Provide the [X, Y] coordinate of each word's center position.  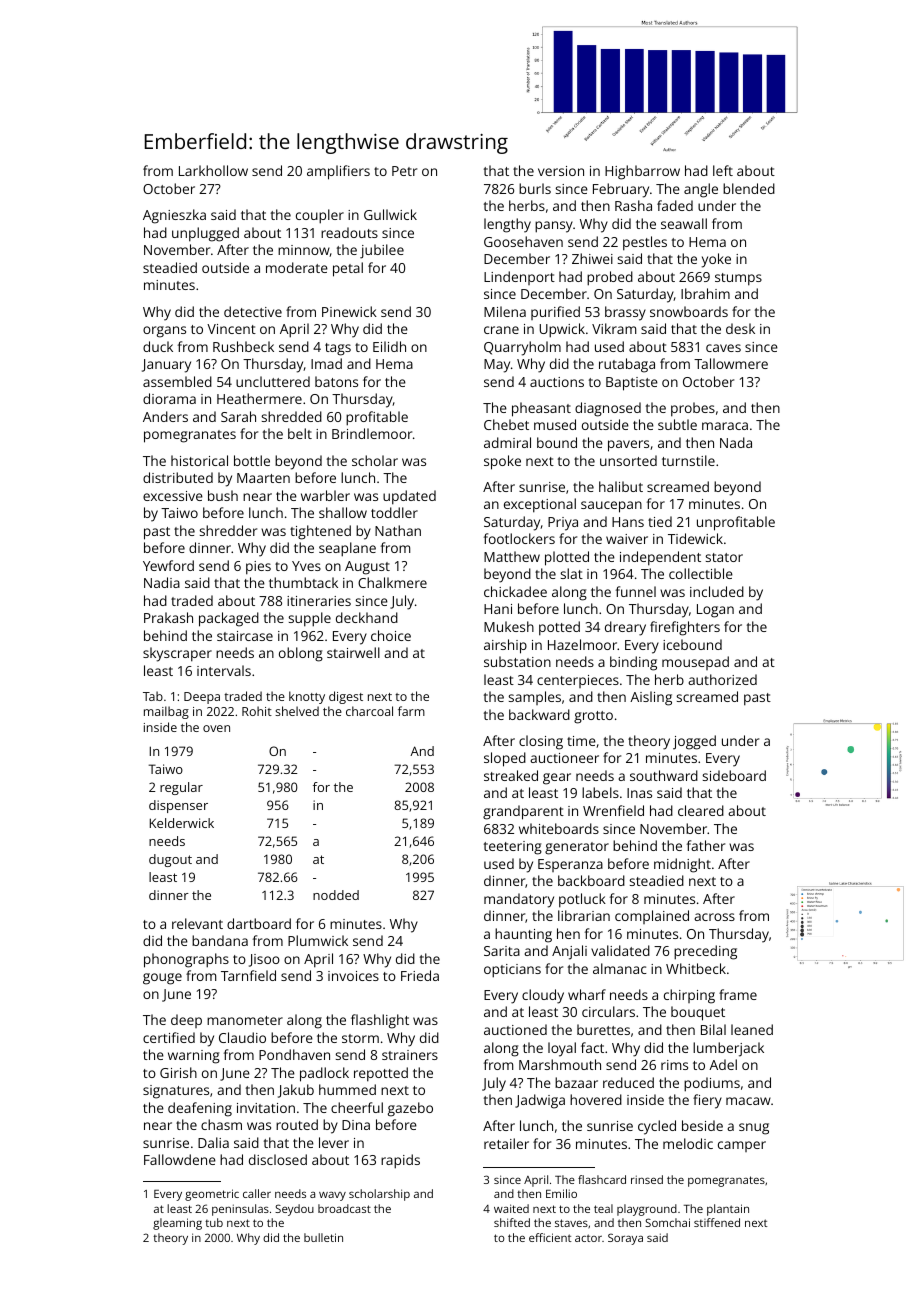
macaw [748, 1101]
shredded [292, 416]
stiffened [717, 1222]
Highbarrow [642, 172]
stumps [738, 279]
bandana [220, 940]
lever [334, 1142]
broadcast [344, 1208]
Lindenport [519, 278]
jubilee [382, 251]
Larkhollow [213, 170]
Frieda [420, 975]
